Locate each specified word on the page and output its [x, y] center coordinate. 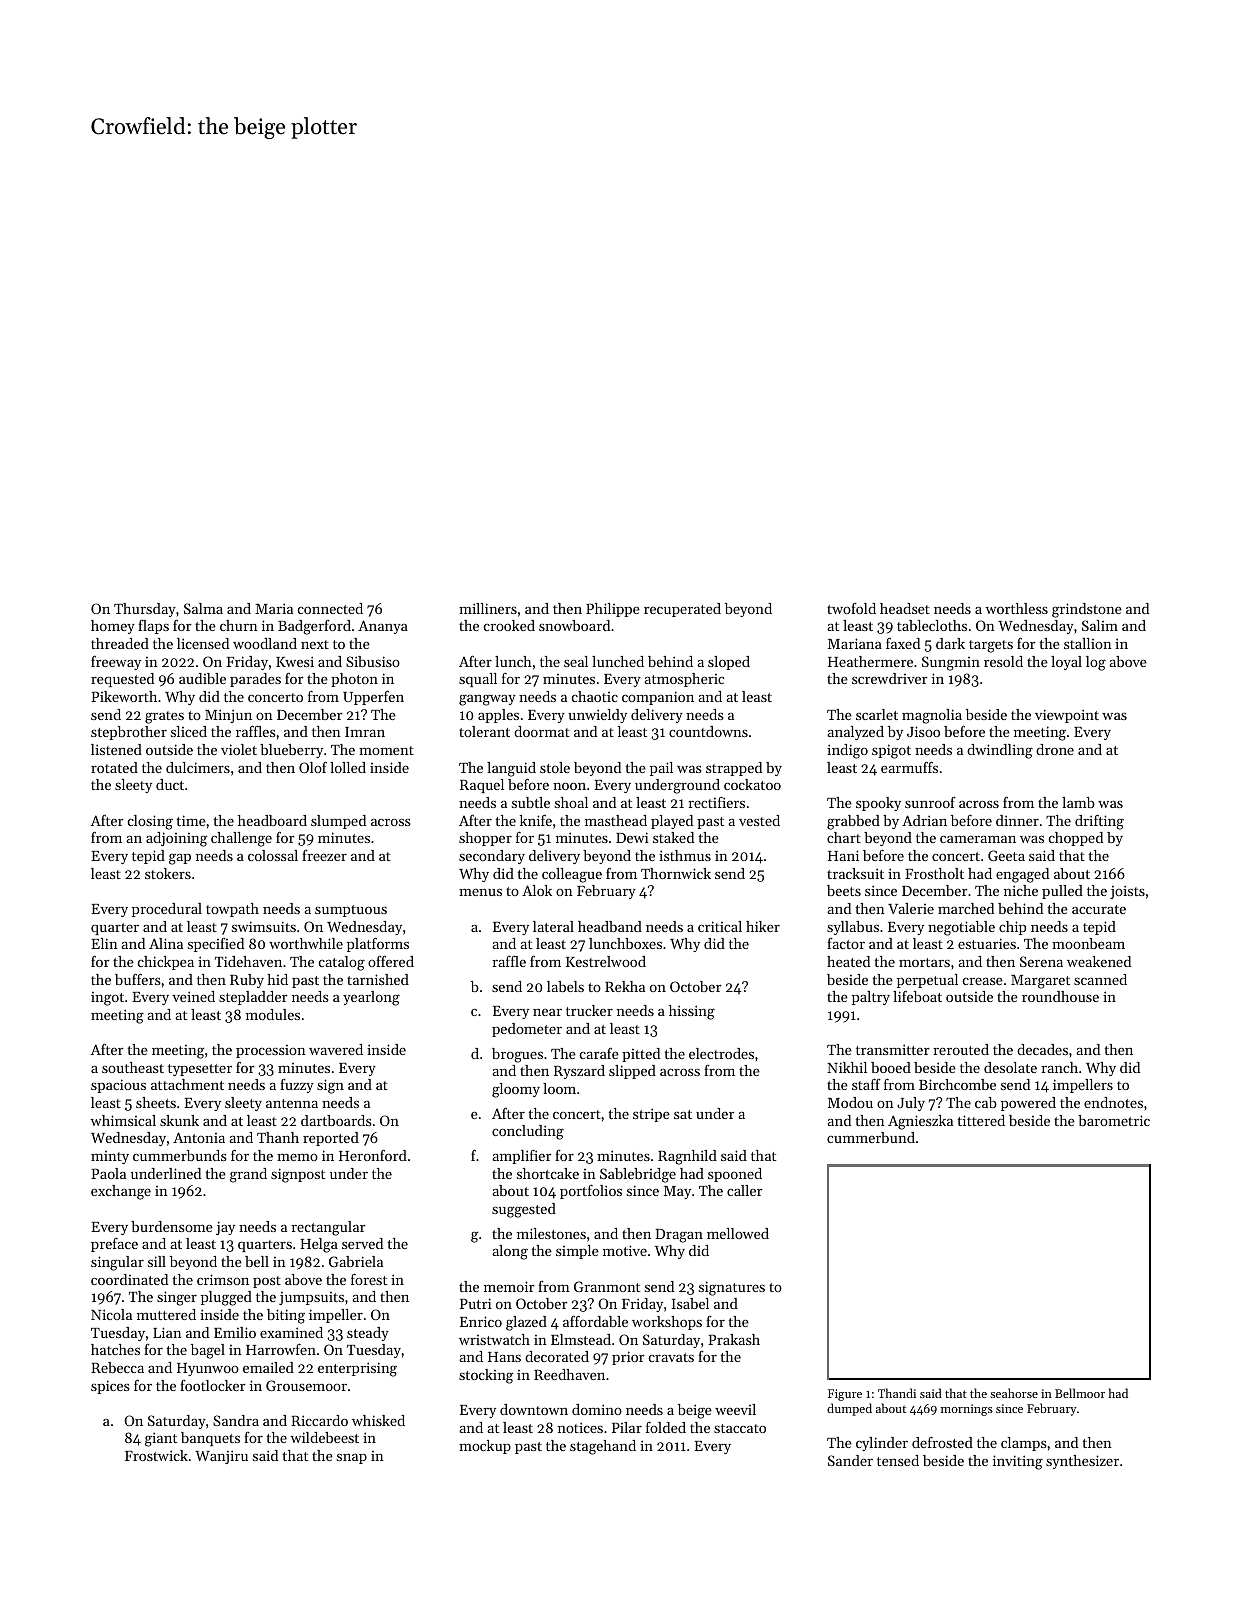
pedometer [527, 1030]
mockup [485, 1447]
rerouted [961, 1049]
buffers [138, 979]
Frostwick [156, 1455]
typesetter [200, 1070]
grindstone [1087, 610]
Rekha [625, 986]
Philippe [613, 610]
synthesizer [1082, 1462]
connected [330, 608]
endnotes [1113, 1102]
